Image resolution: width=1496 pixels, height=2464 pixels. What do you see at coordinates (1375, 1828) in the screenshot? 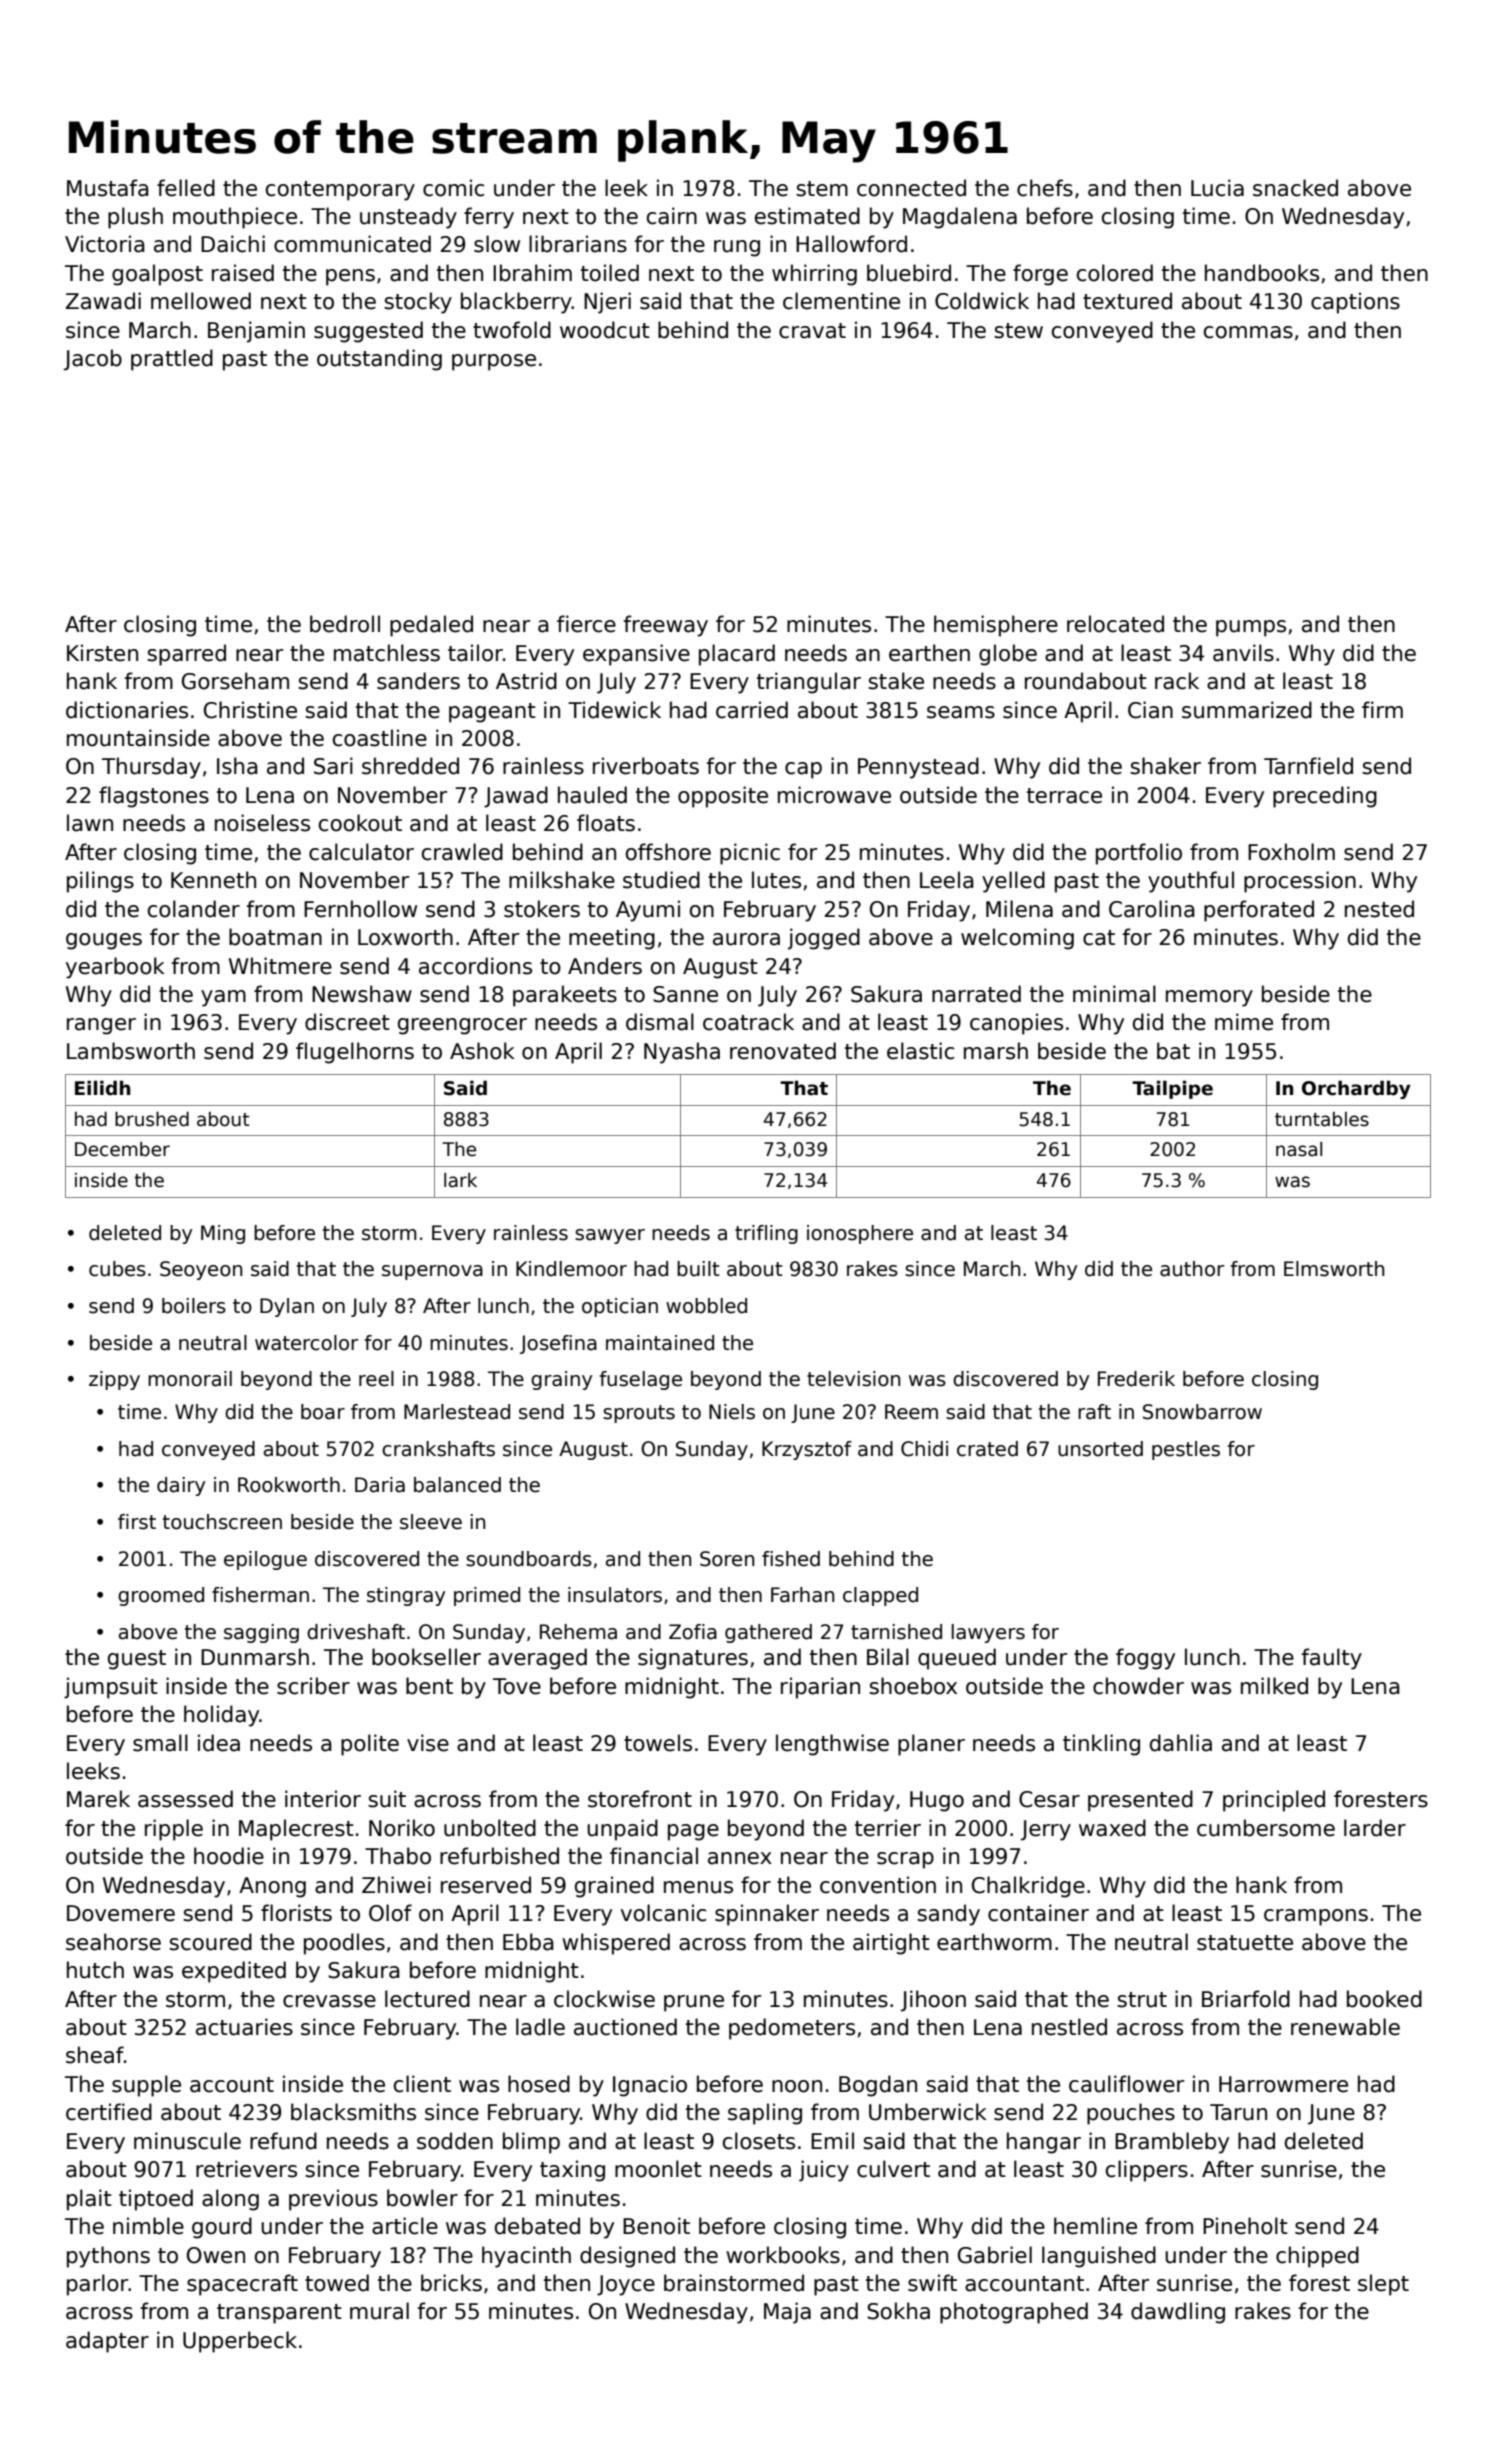
I see `larder` at bounding box center [1375, 1828].
